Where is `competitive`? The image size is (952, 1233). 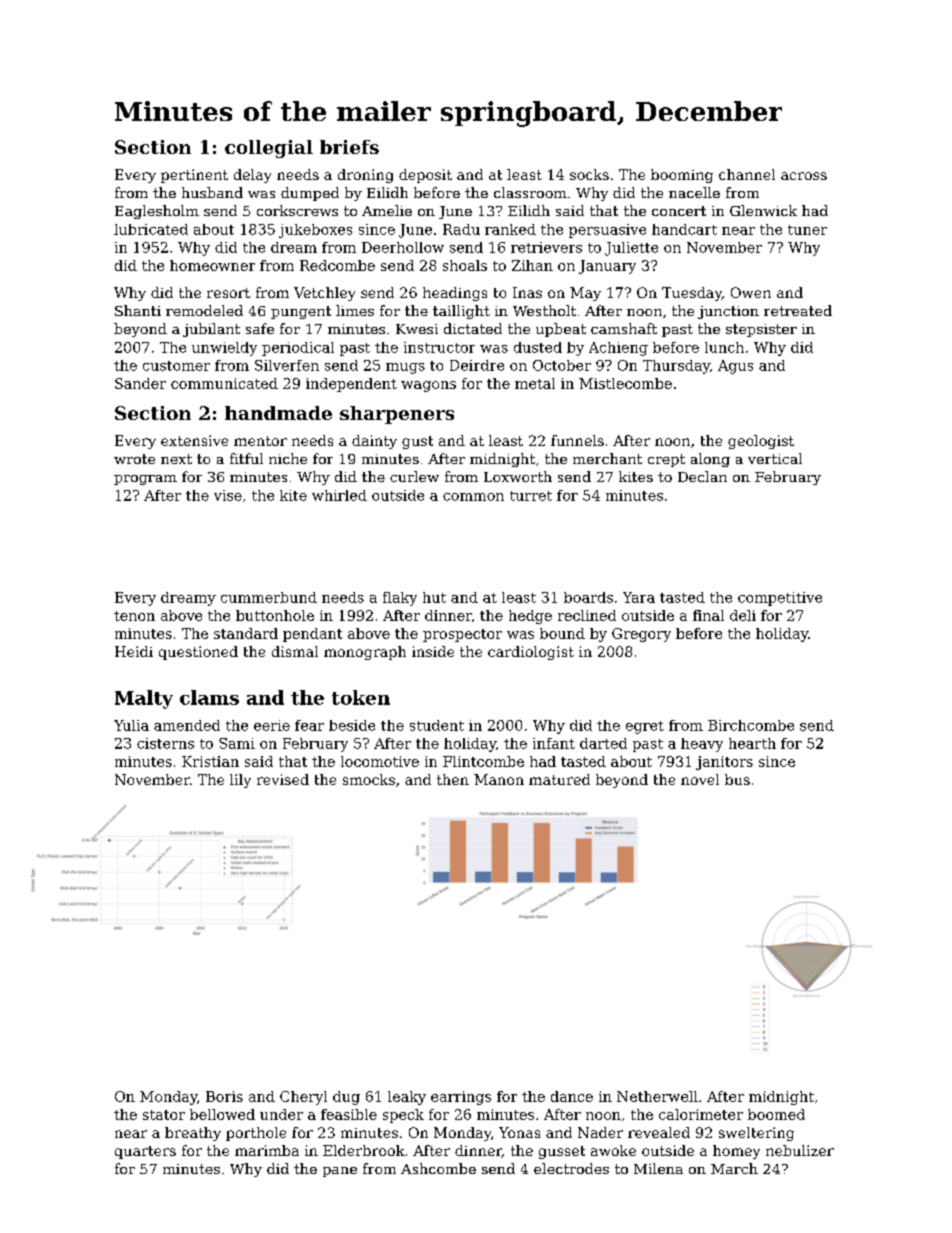 competitive is located at coordinates (780, 599).
